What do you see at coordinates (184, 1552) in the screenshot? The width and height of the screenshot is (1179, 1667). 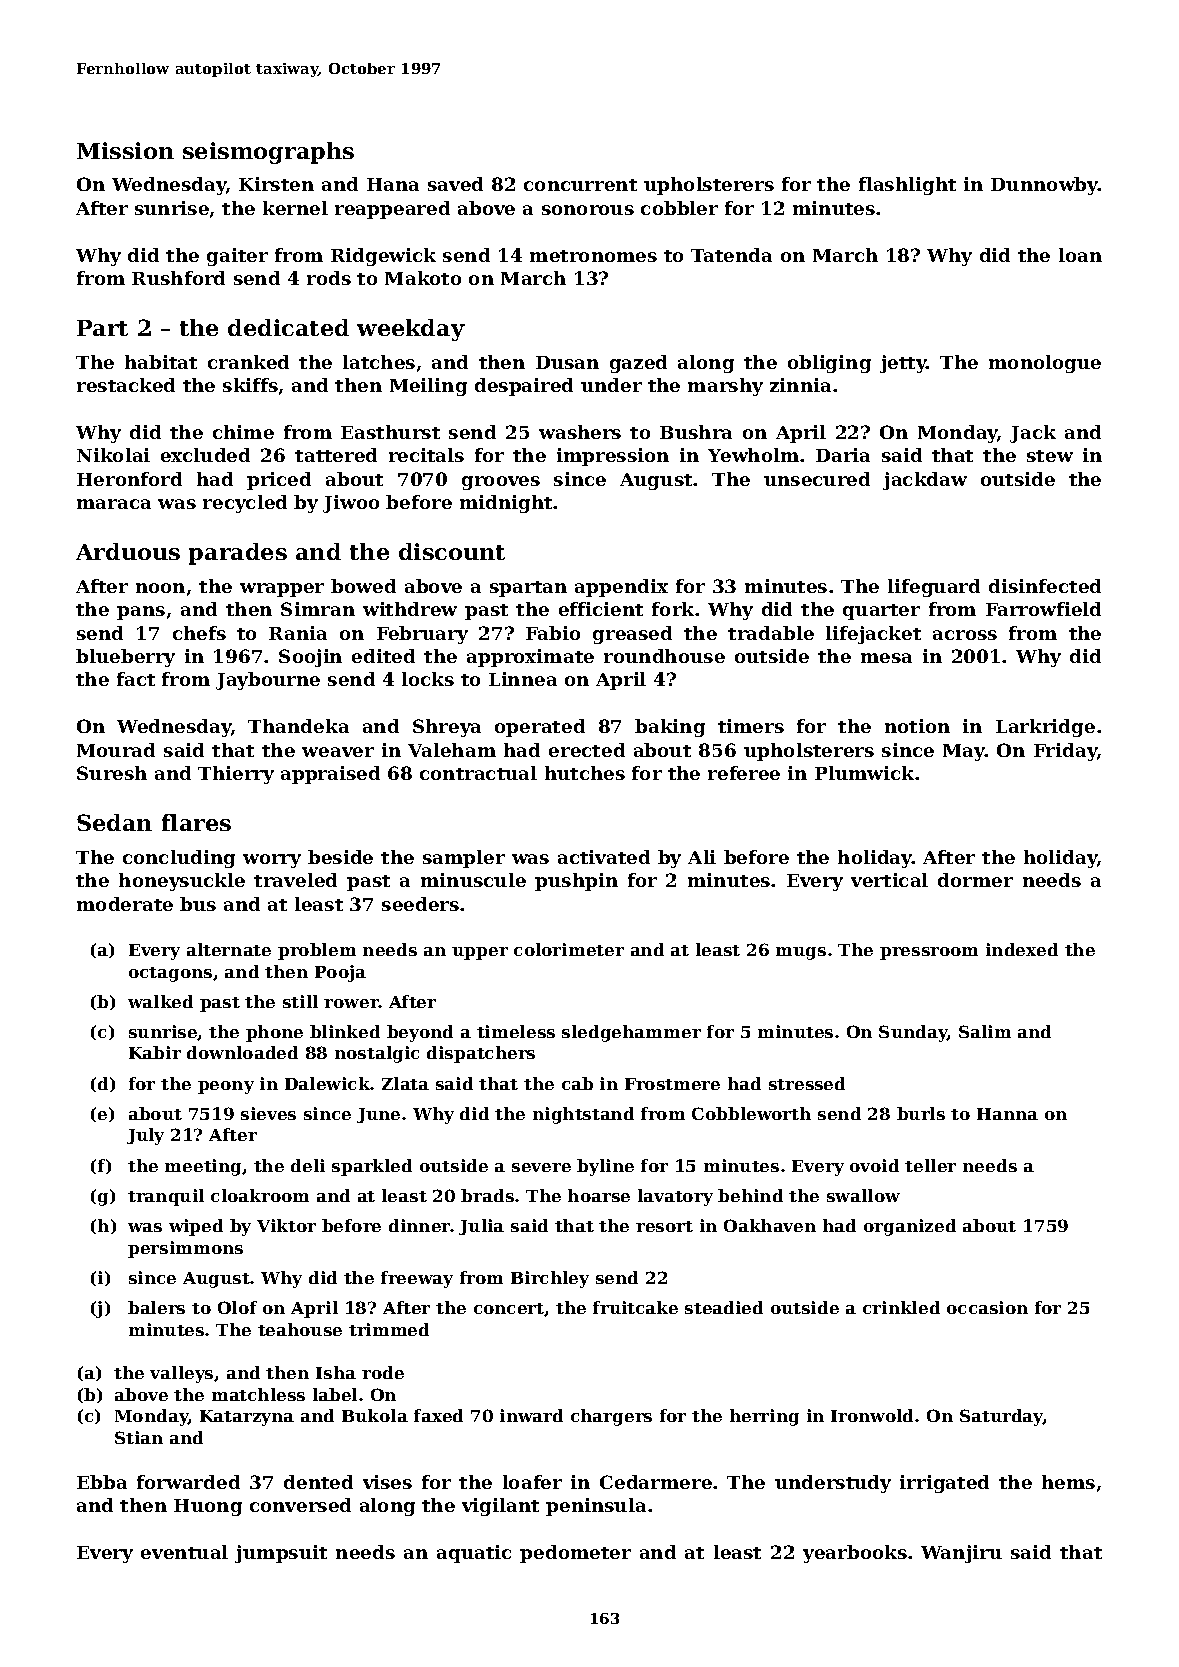 I see `eventual` at bounding box center [184, 1552].
